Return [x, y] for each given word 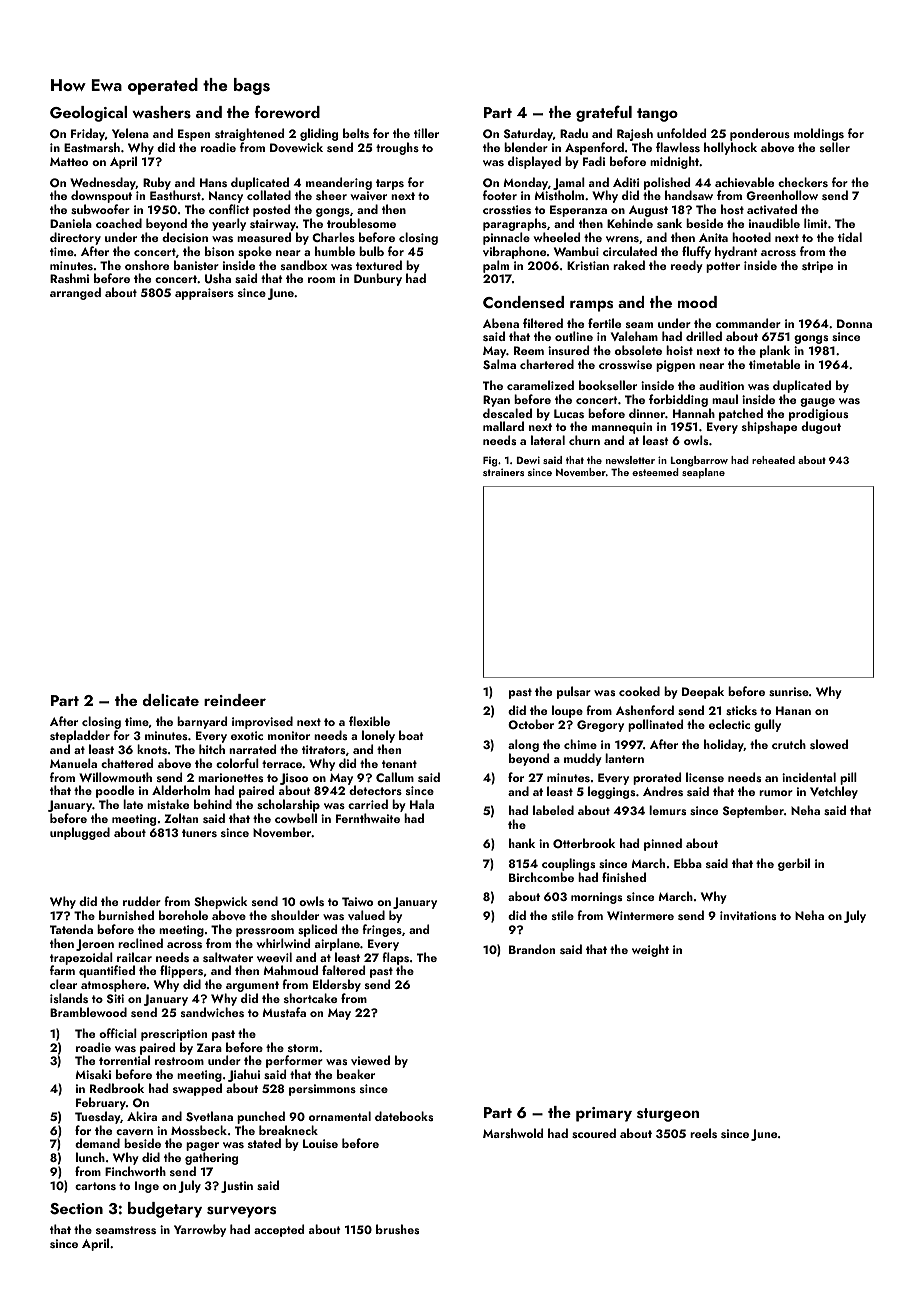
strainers [503, 472]
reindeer [235, 700]
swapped [197, 1089]
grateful [604, 113]
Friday [88, 134]
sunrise [789, 691]
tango [657, 115]
